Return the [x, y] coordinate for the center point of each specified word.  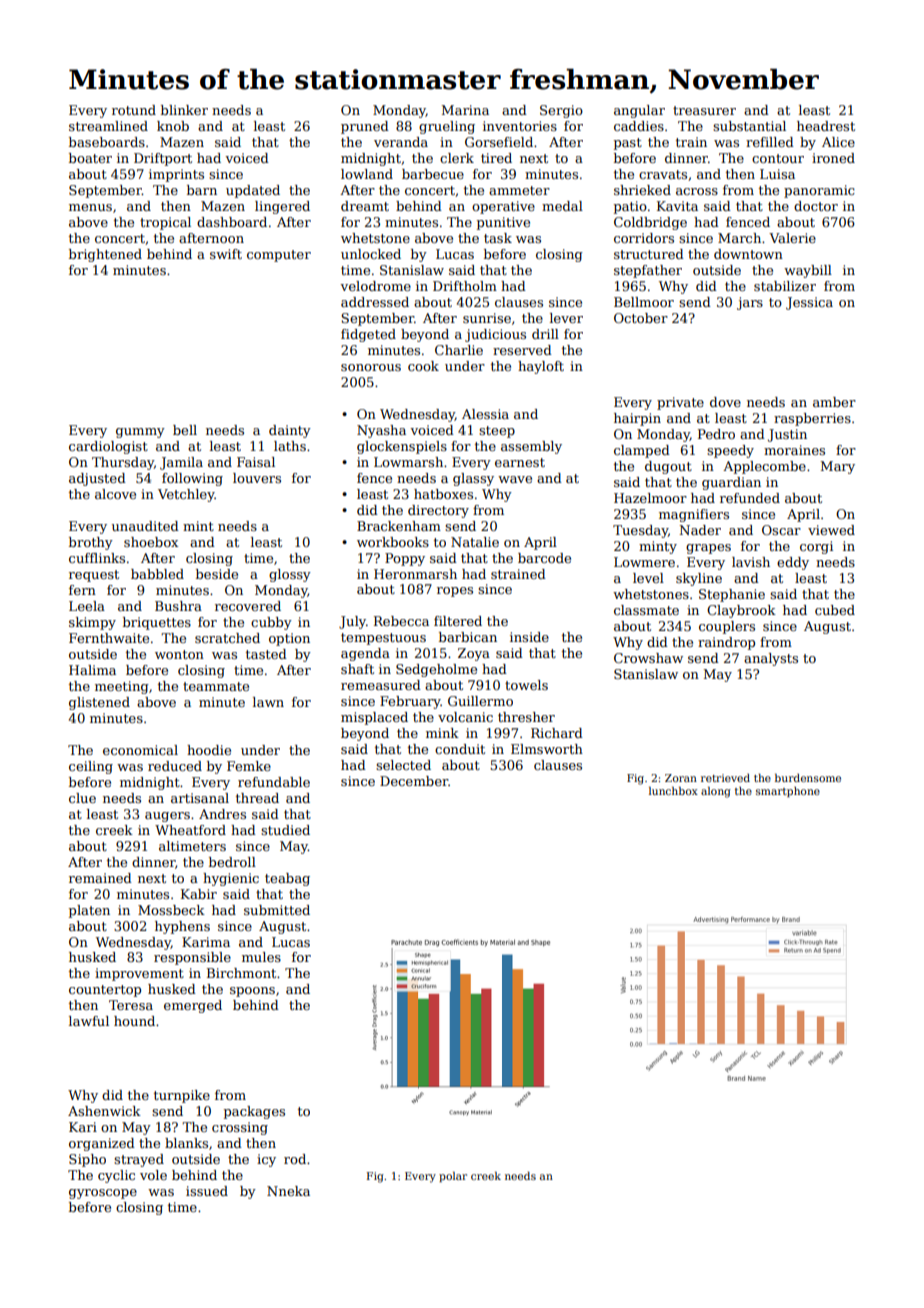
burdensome [808, 778]
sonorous [371, 367]
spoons [252, 992]
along [716, 792]
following [192, 479]
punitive [503, 223]
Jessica [809, 303]
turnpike [182, 1096]
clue [82, 798]
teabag [287, 879]
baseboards [107, 142]
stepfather [648, 271]
